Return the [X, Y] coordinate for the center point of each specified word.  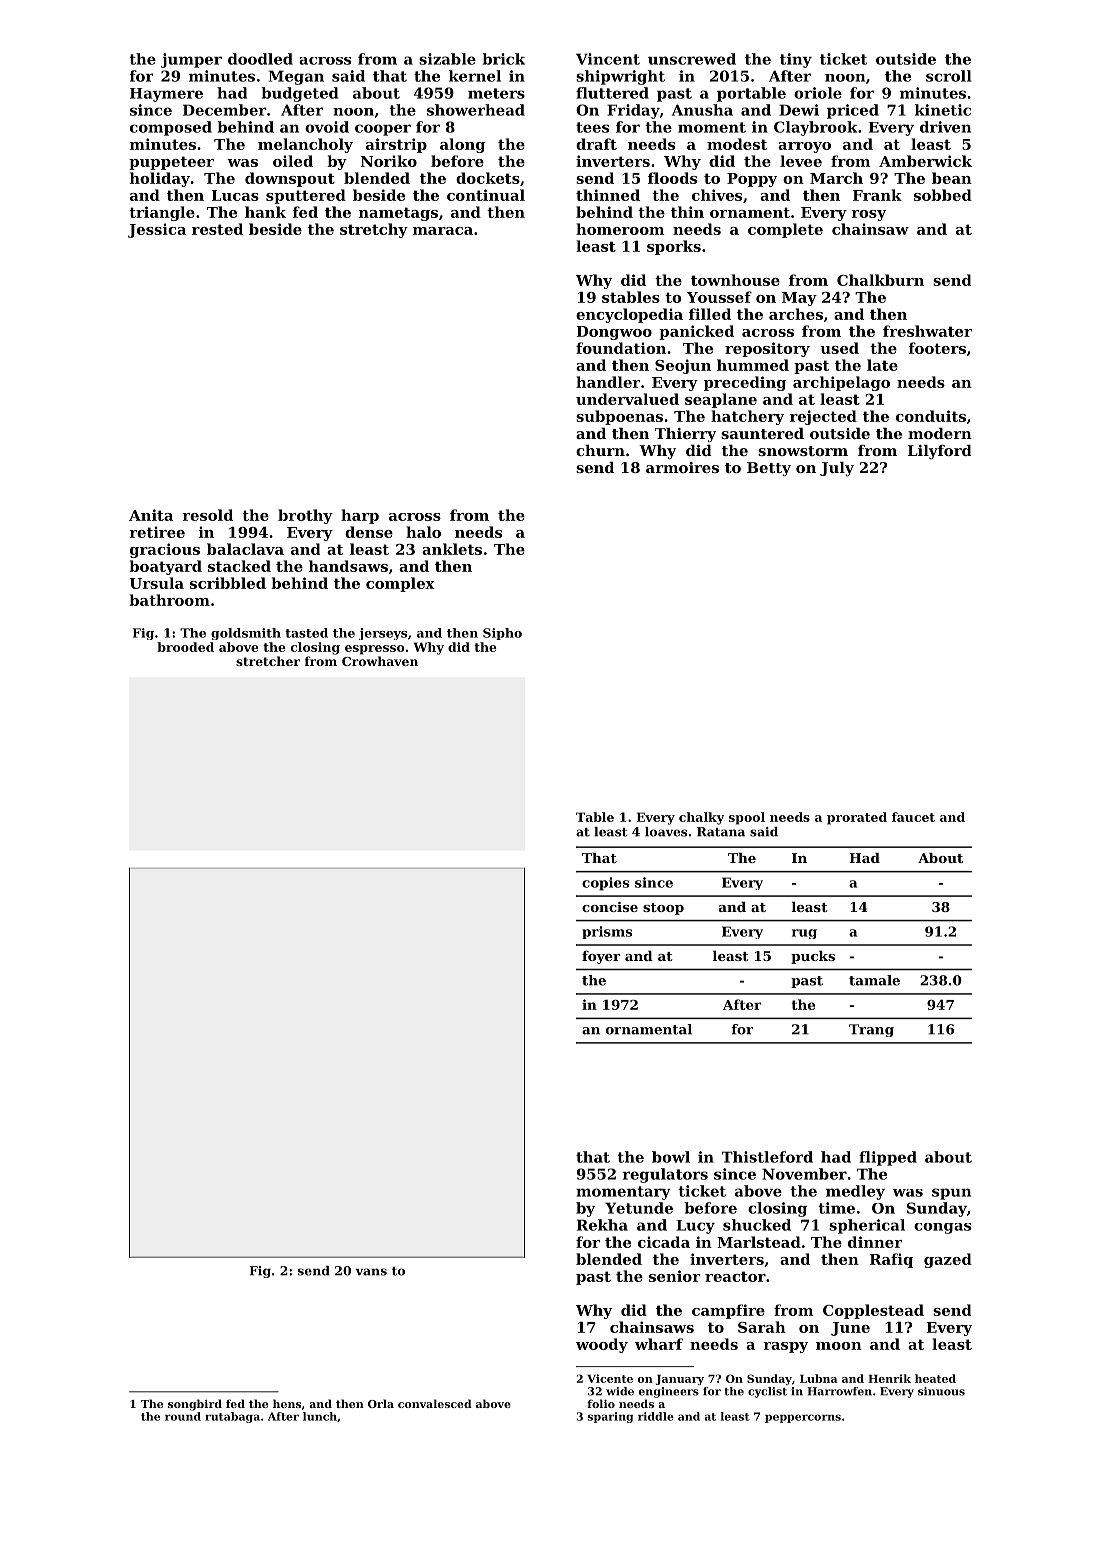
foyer [601, 957]
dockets [488, 178]
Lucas [235, 195]
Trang [871, 1030]
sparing [610, 1417]
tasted [306, 633]
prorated [857, 818]
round [183, 1416]
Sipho [502, 634]
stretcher [268, 661]
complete [785, 230]
